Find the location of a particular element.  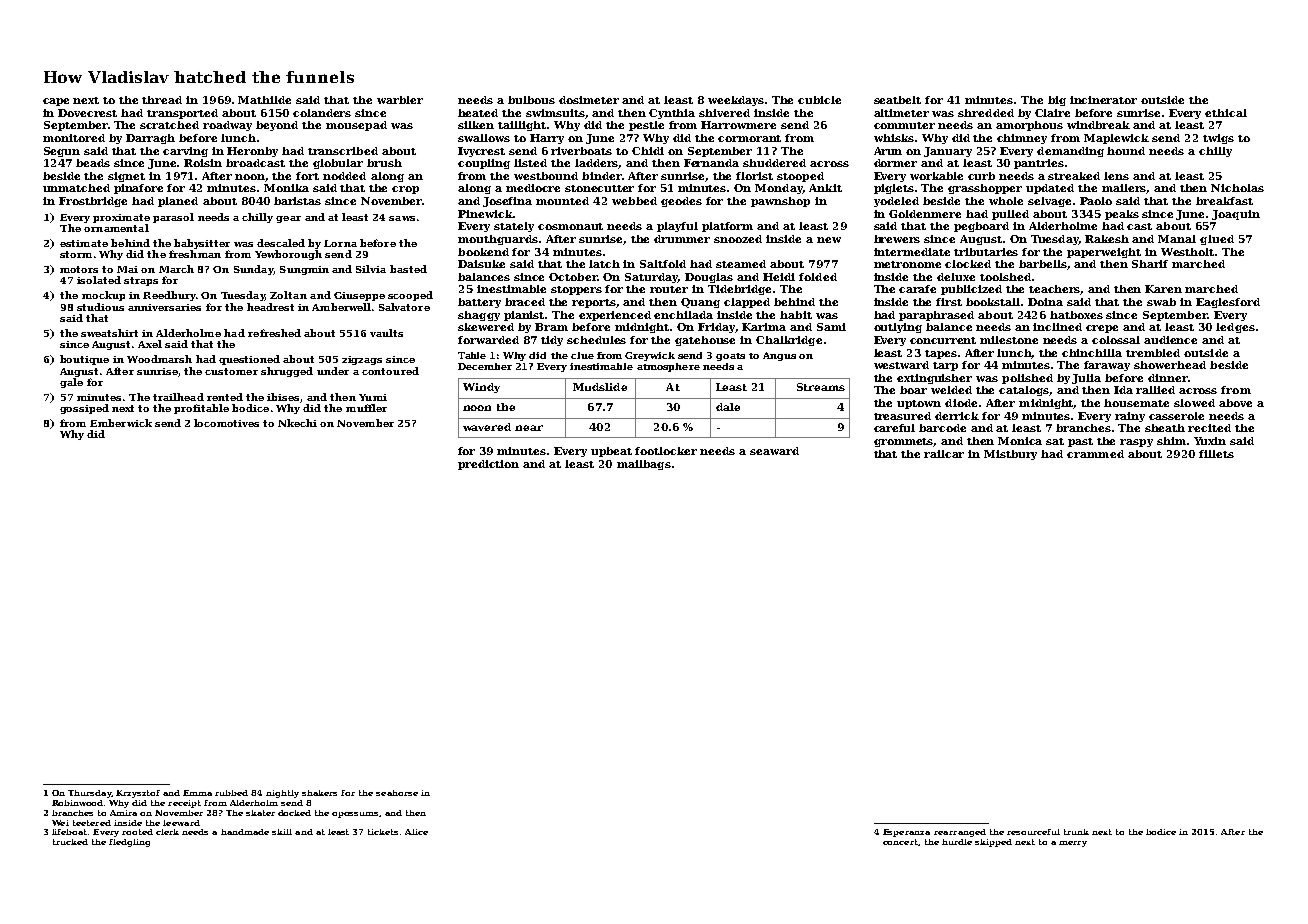

thread is located at coordinates (162, 100).
